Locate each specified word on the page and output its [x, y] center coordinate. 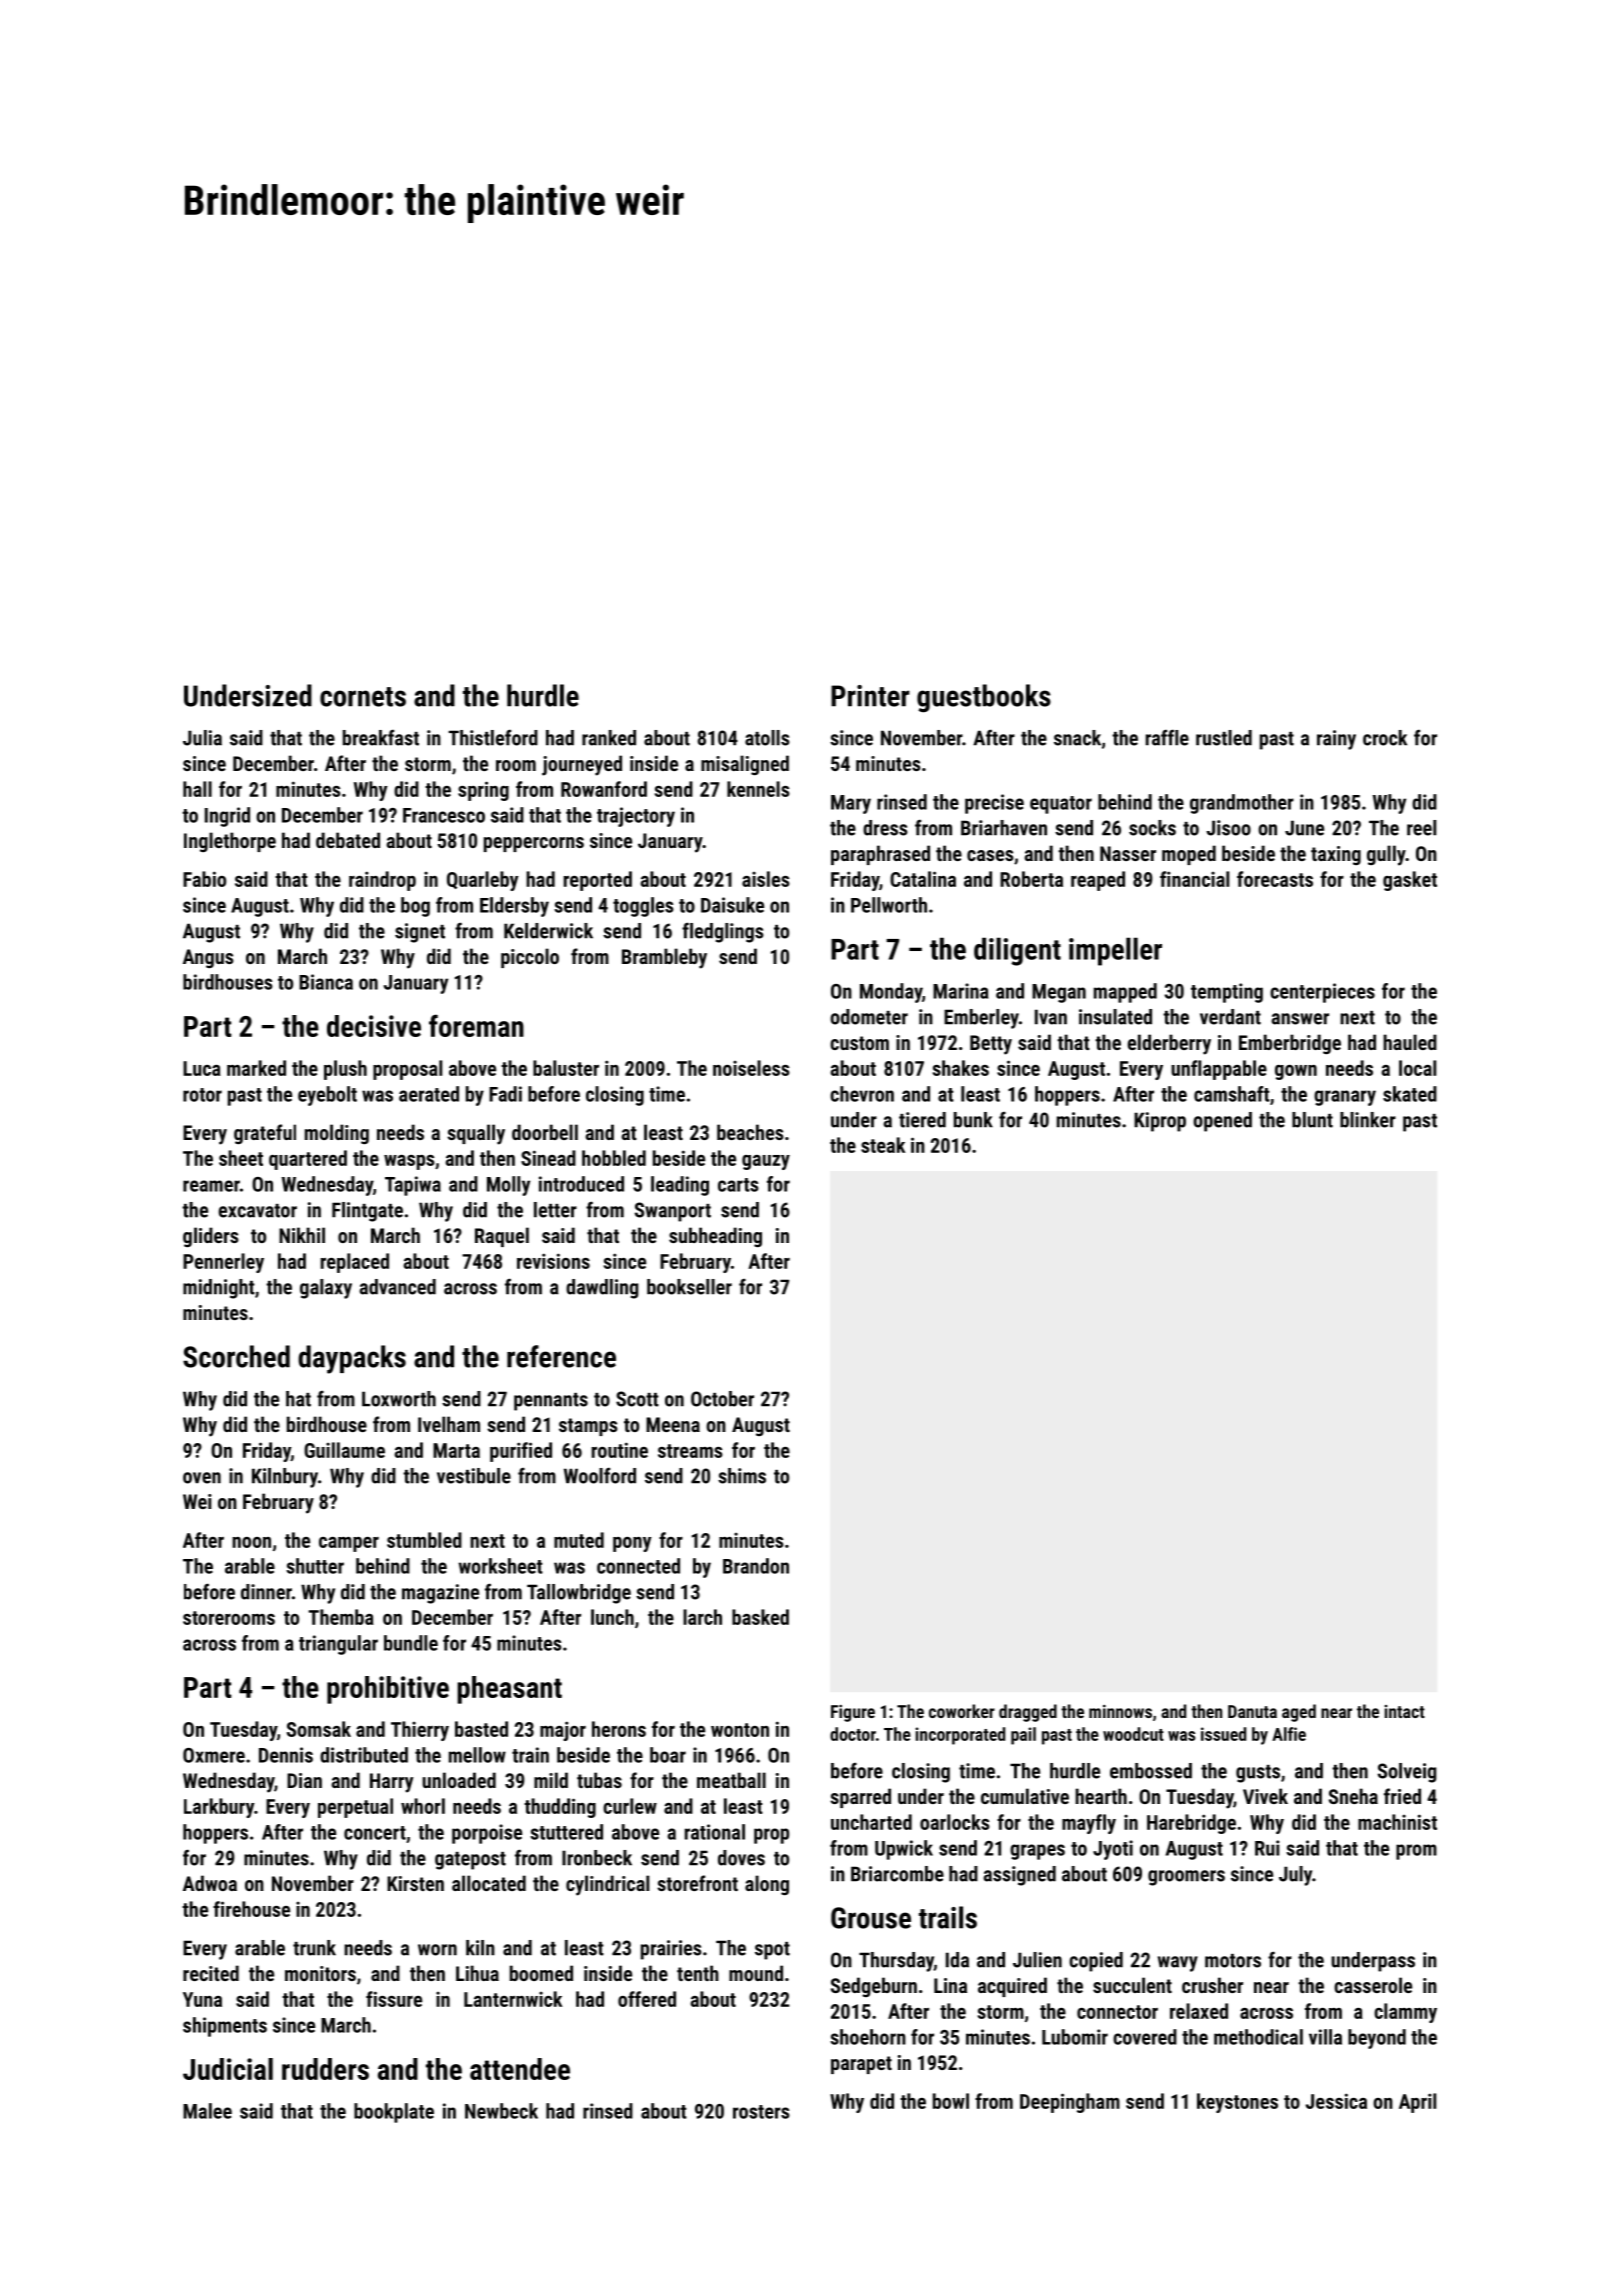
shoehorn [868, 2037]
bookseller [689, 1287]
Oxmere [214, 1755]
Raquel [502, 1237]
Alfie [1289, 1734]
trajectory [636, 817]
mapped [1125, 993]
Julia [202, 738]
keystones [1237, 2103]
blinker [1368, 1120]
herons [619, 1729]
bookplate [394, 2113]
